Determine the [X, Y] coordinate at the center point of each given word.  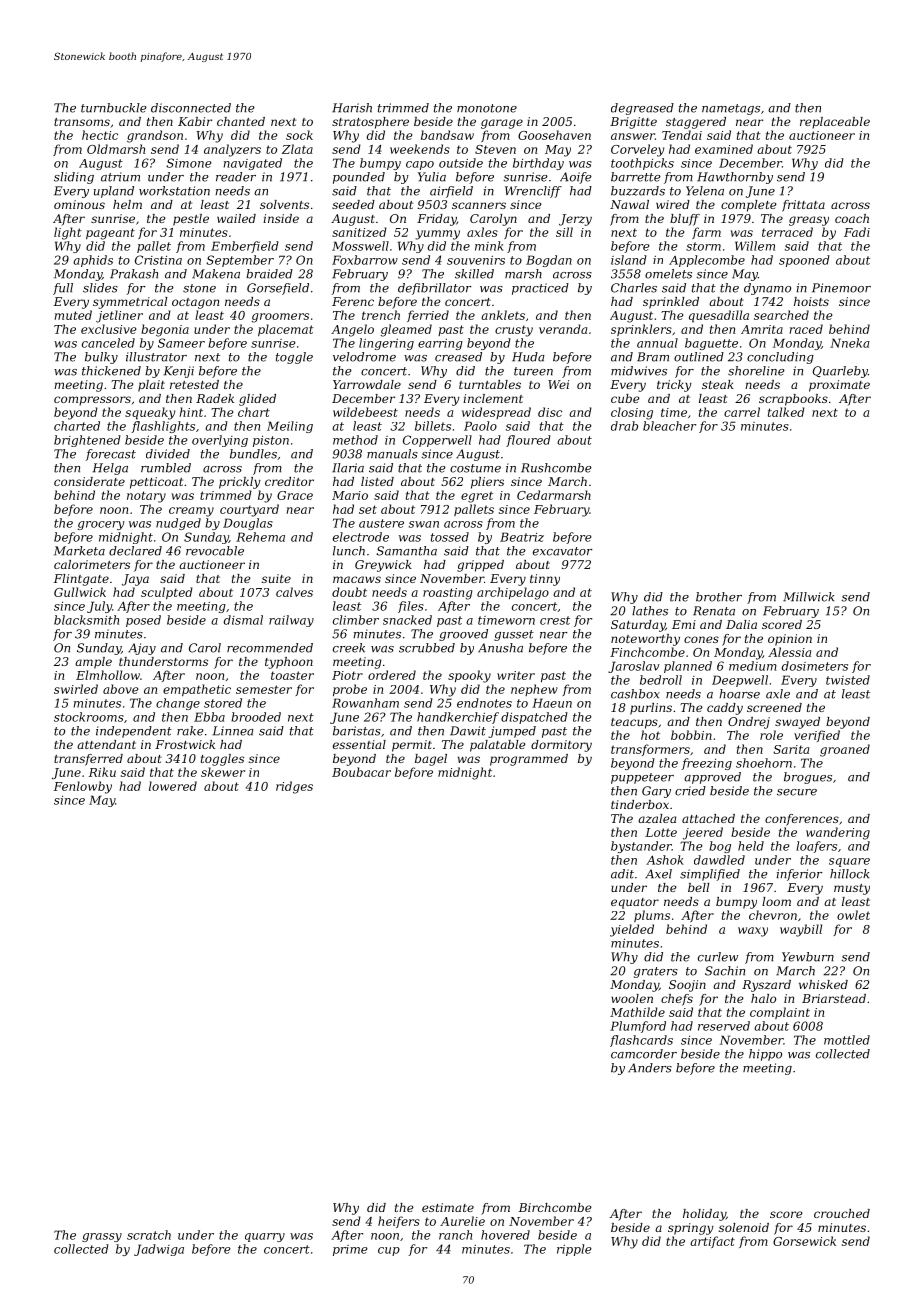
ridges [294, 787]
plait [151, 386]
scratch [149, 1235]
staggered [696, 123]
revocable [215, 551]
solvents [284, 204]
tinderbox [640, 804]
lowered [173, 786]
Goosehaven [554, 135]
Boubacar [361, 772]
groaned [845, 750]
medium [753, 666]
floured [528, 441]
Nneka [849, 343]
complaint [780, 1013]
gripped [480, 566]
